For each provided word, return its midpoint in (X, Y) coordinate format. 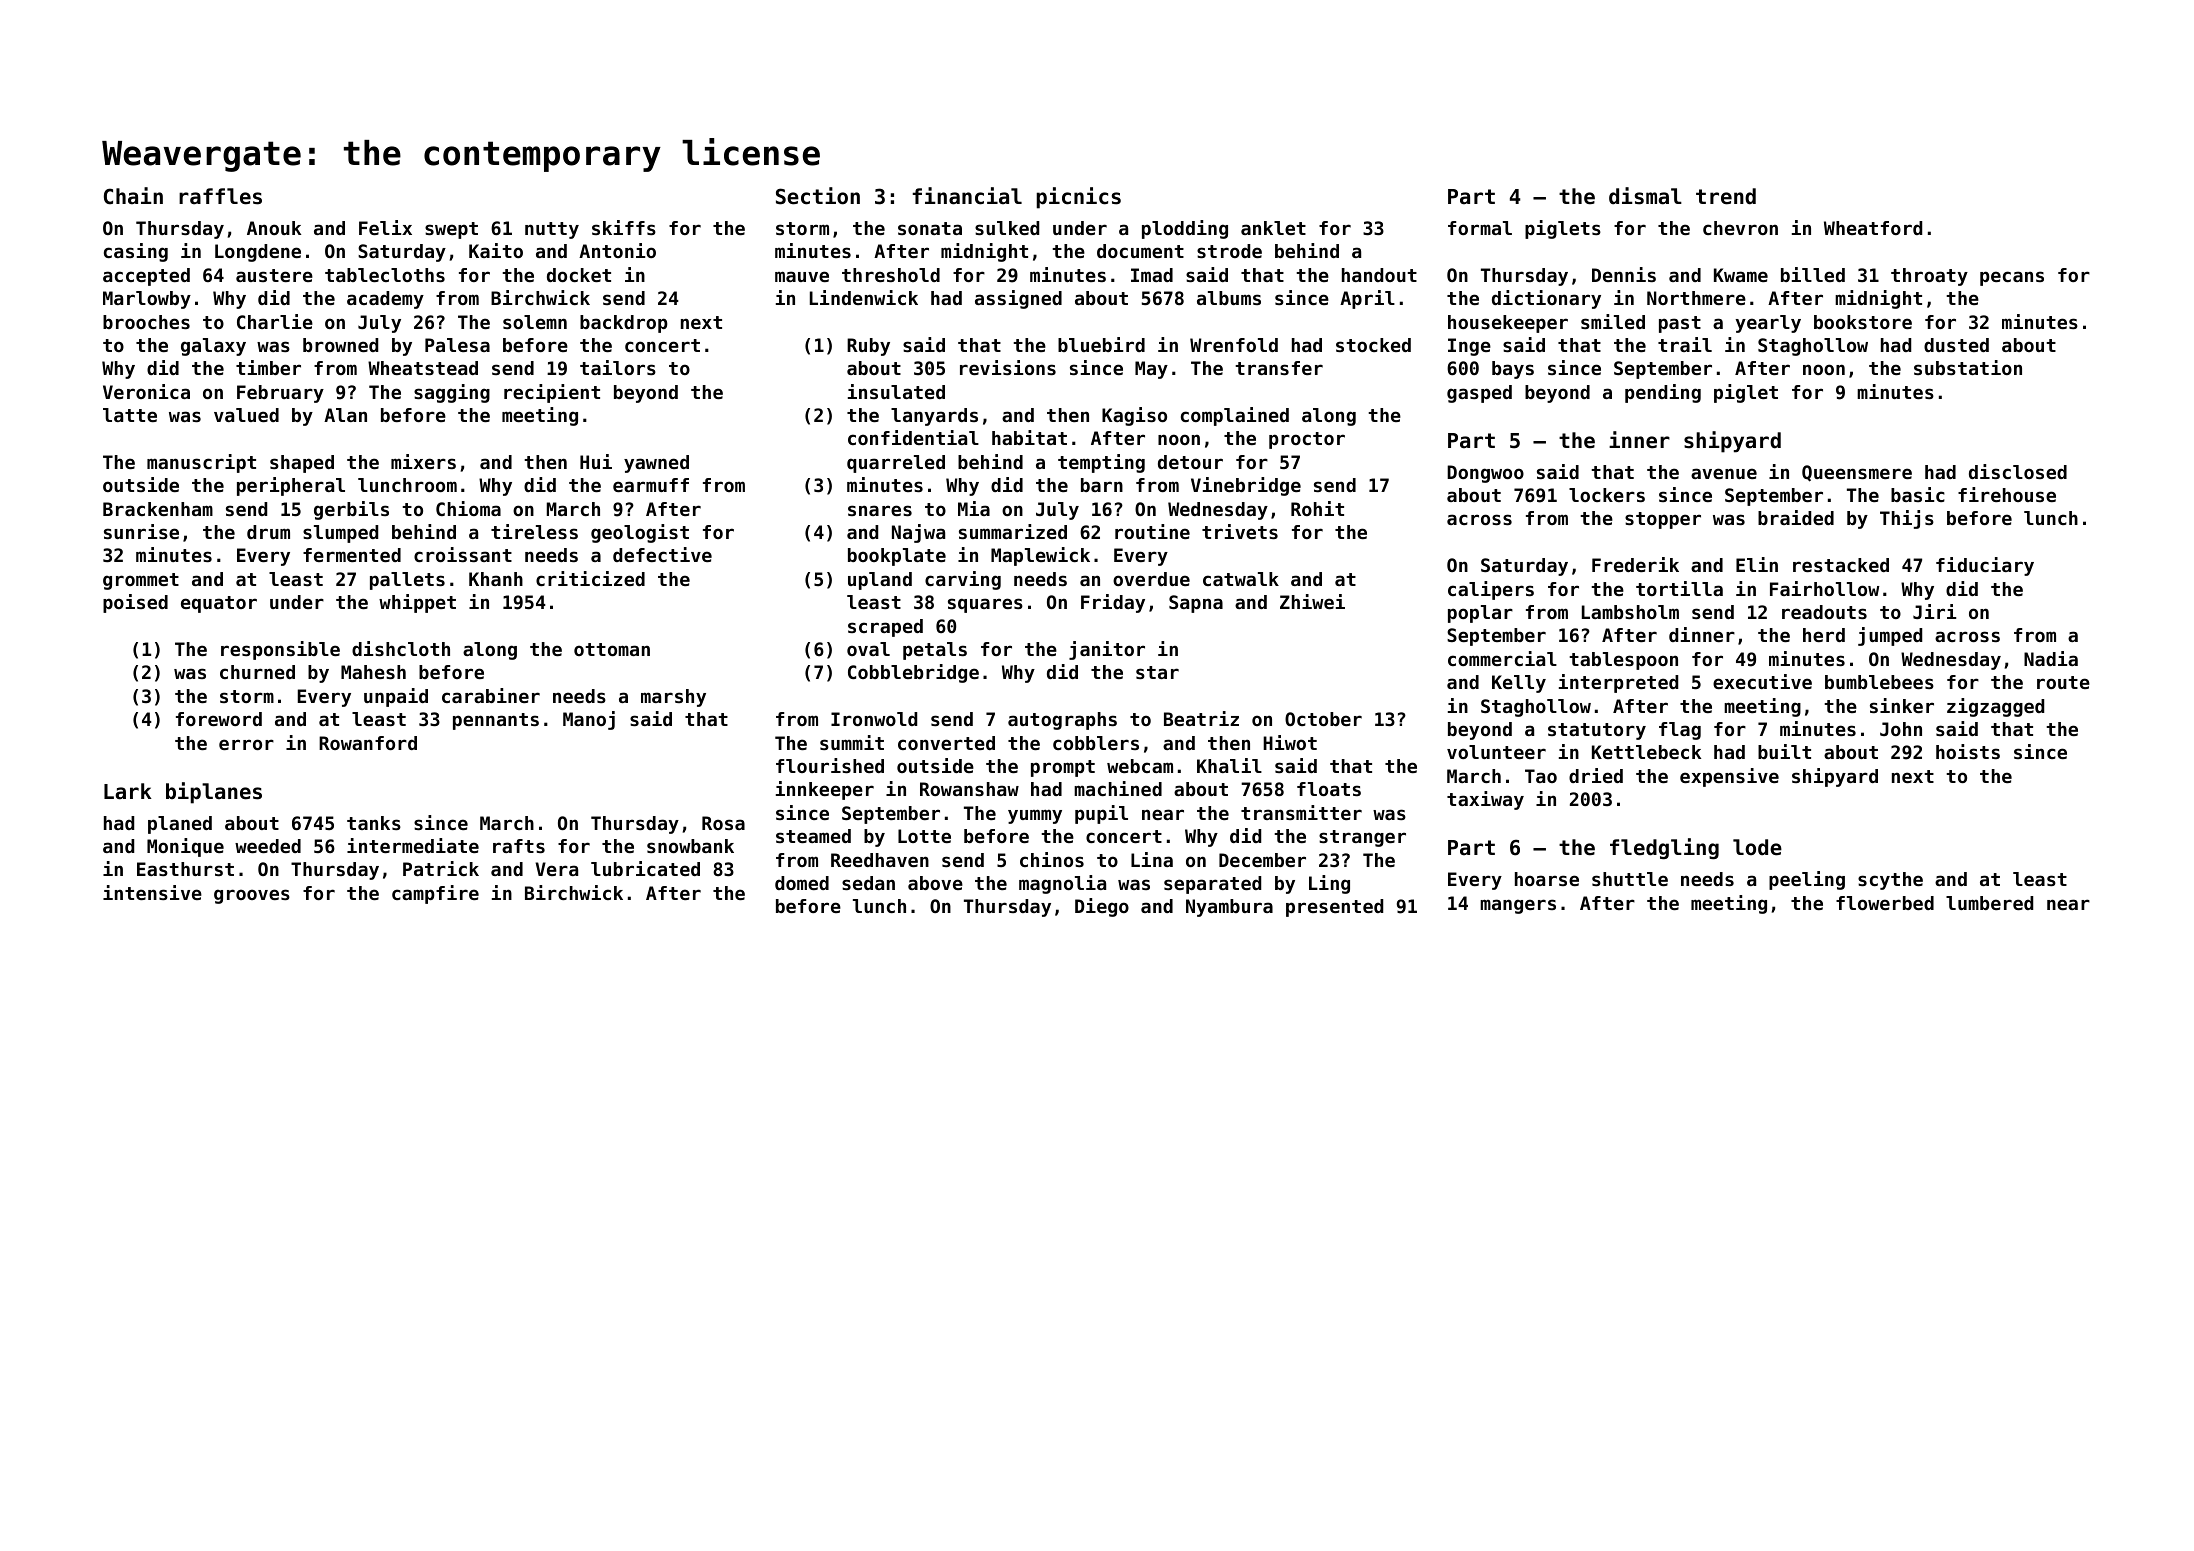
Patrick (441, 868)
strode (1229, 251)
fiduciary (1985, 566)
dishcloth (401, 648)
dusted (1956, 345)
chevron (1740, 228)
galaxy (213, 347)
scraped (885, 628)
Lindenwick (864, 297)
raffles (220, 196)
